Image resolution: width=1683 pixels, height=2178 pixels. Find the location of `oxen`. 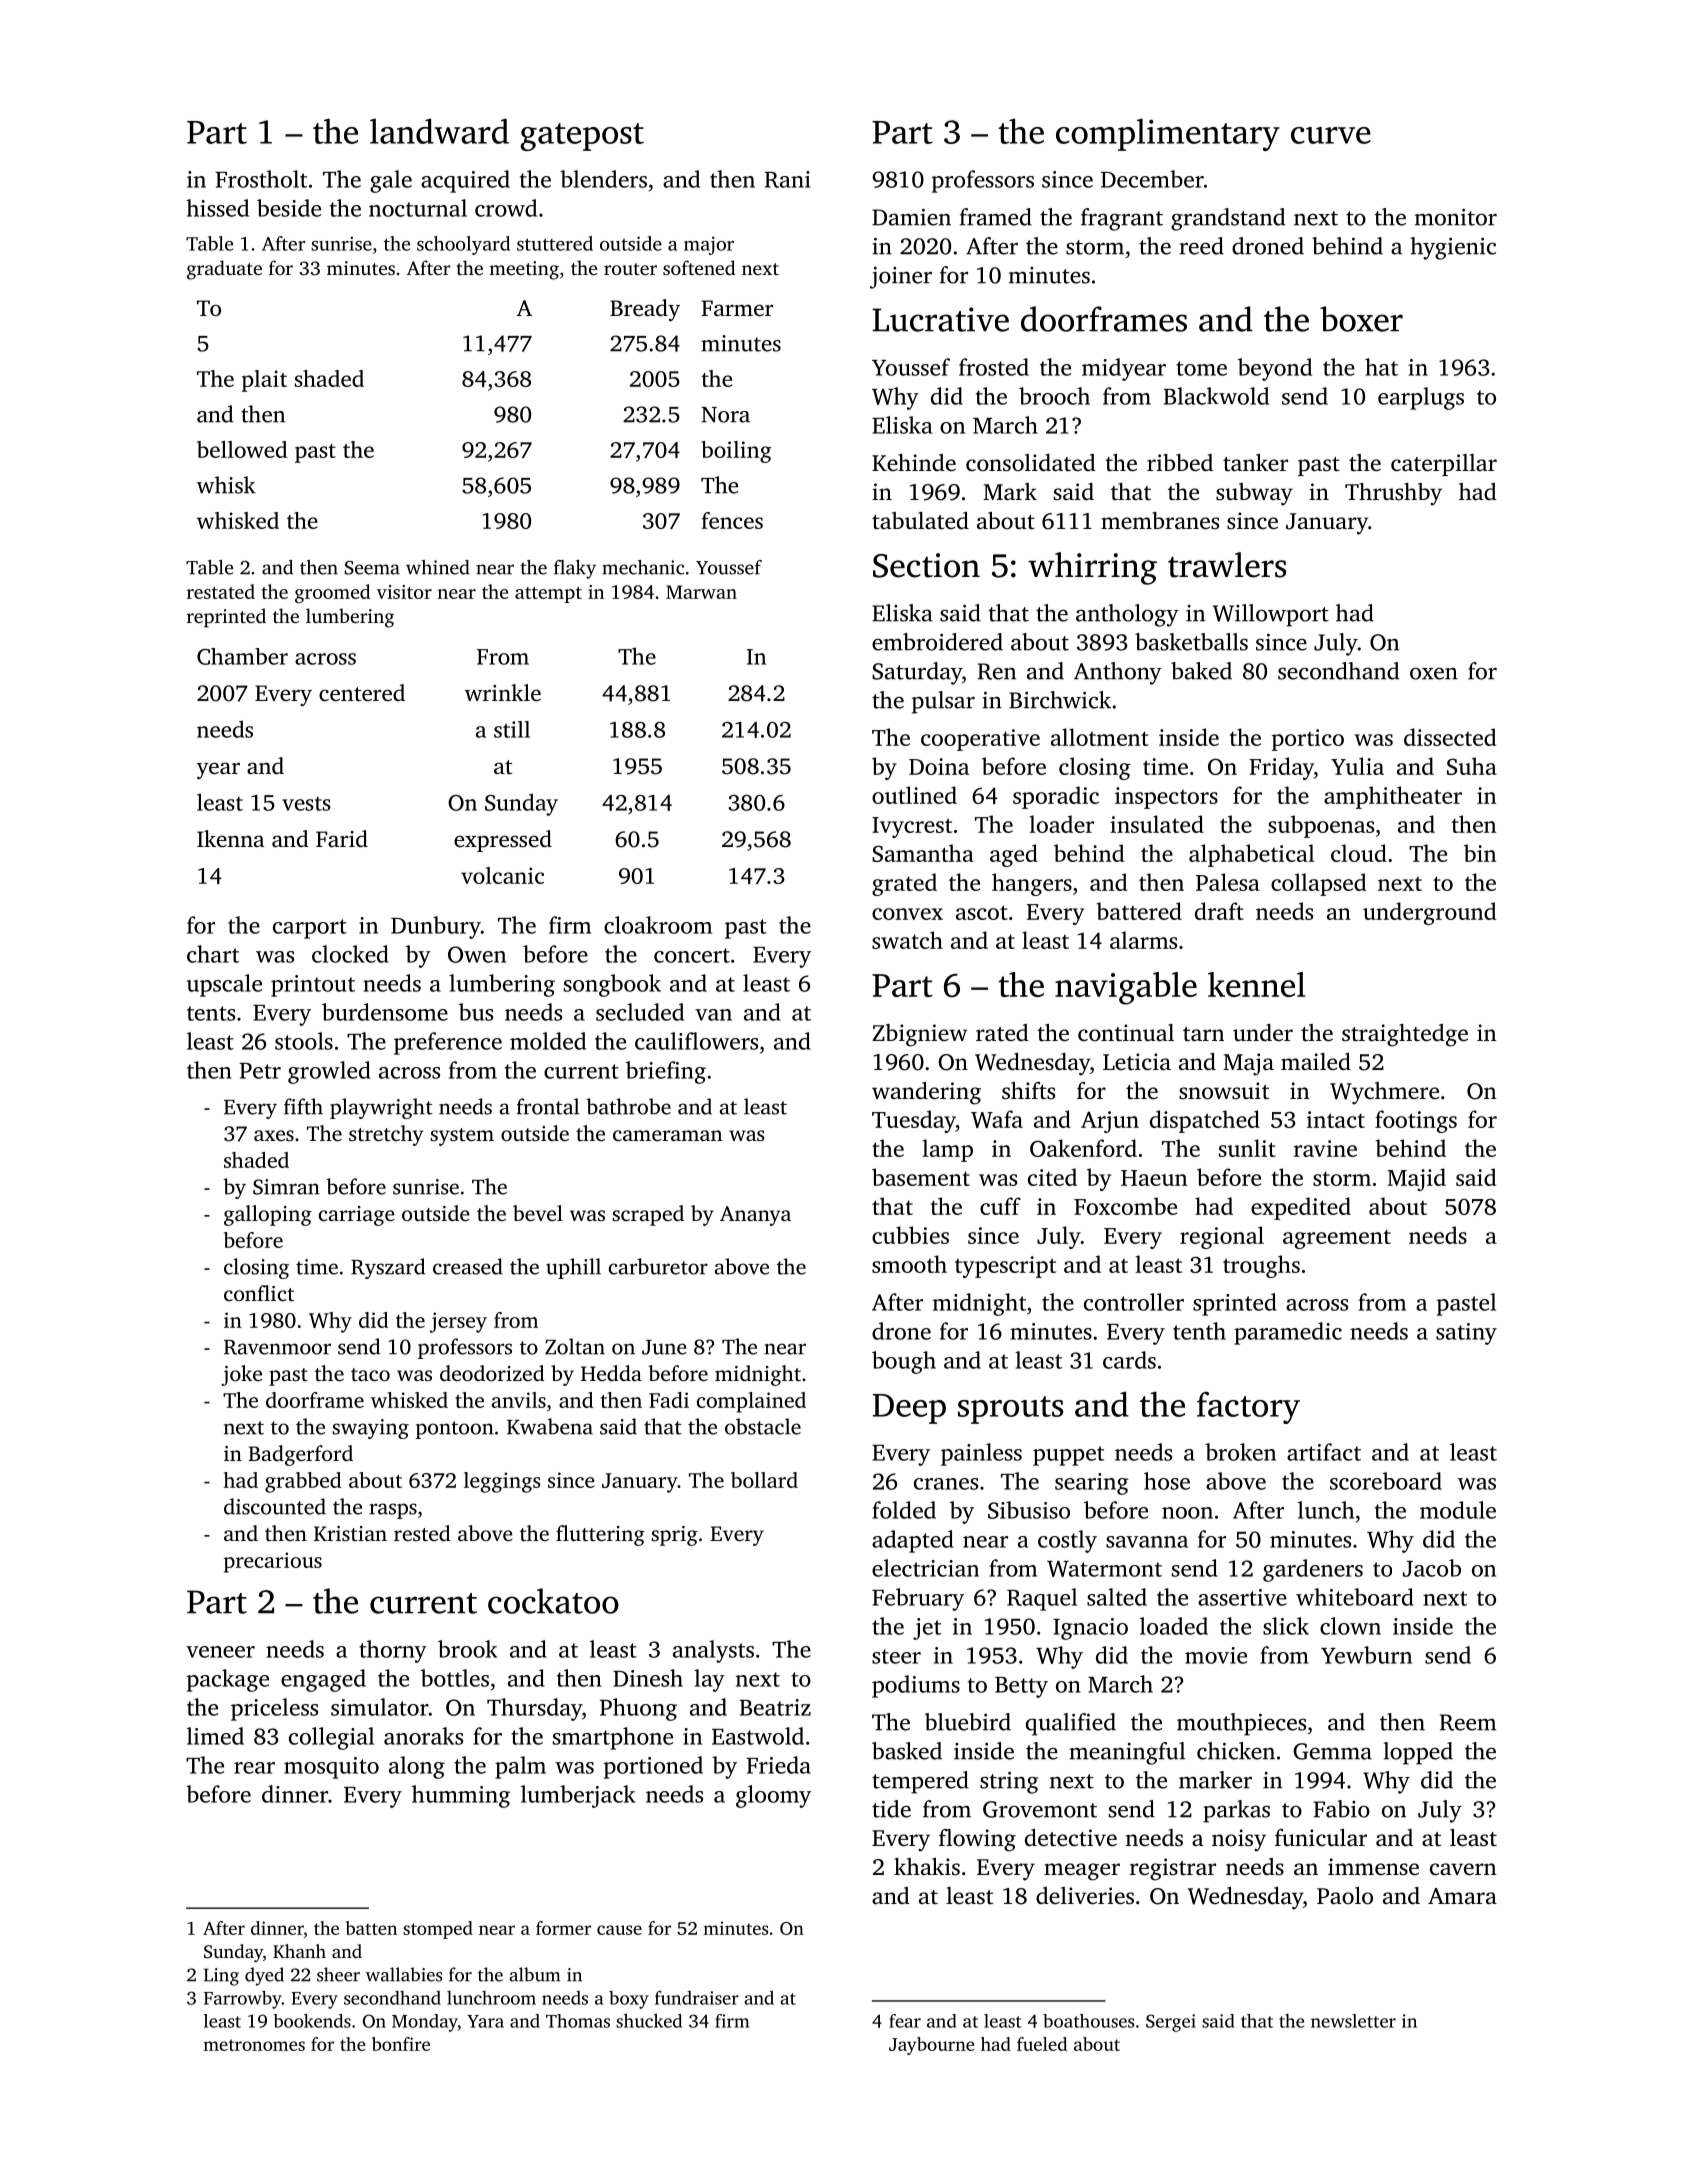

oxen is located at coordinates (1434, 673).
